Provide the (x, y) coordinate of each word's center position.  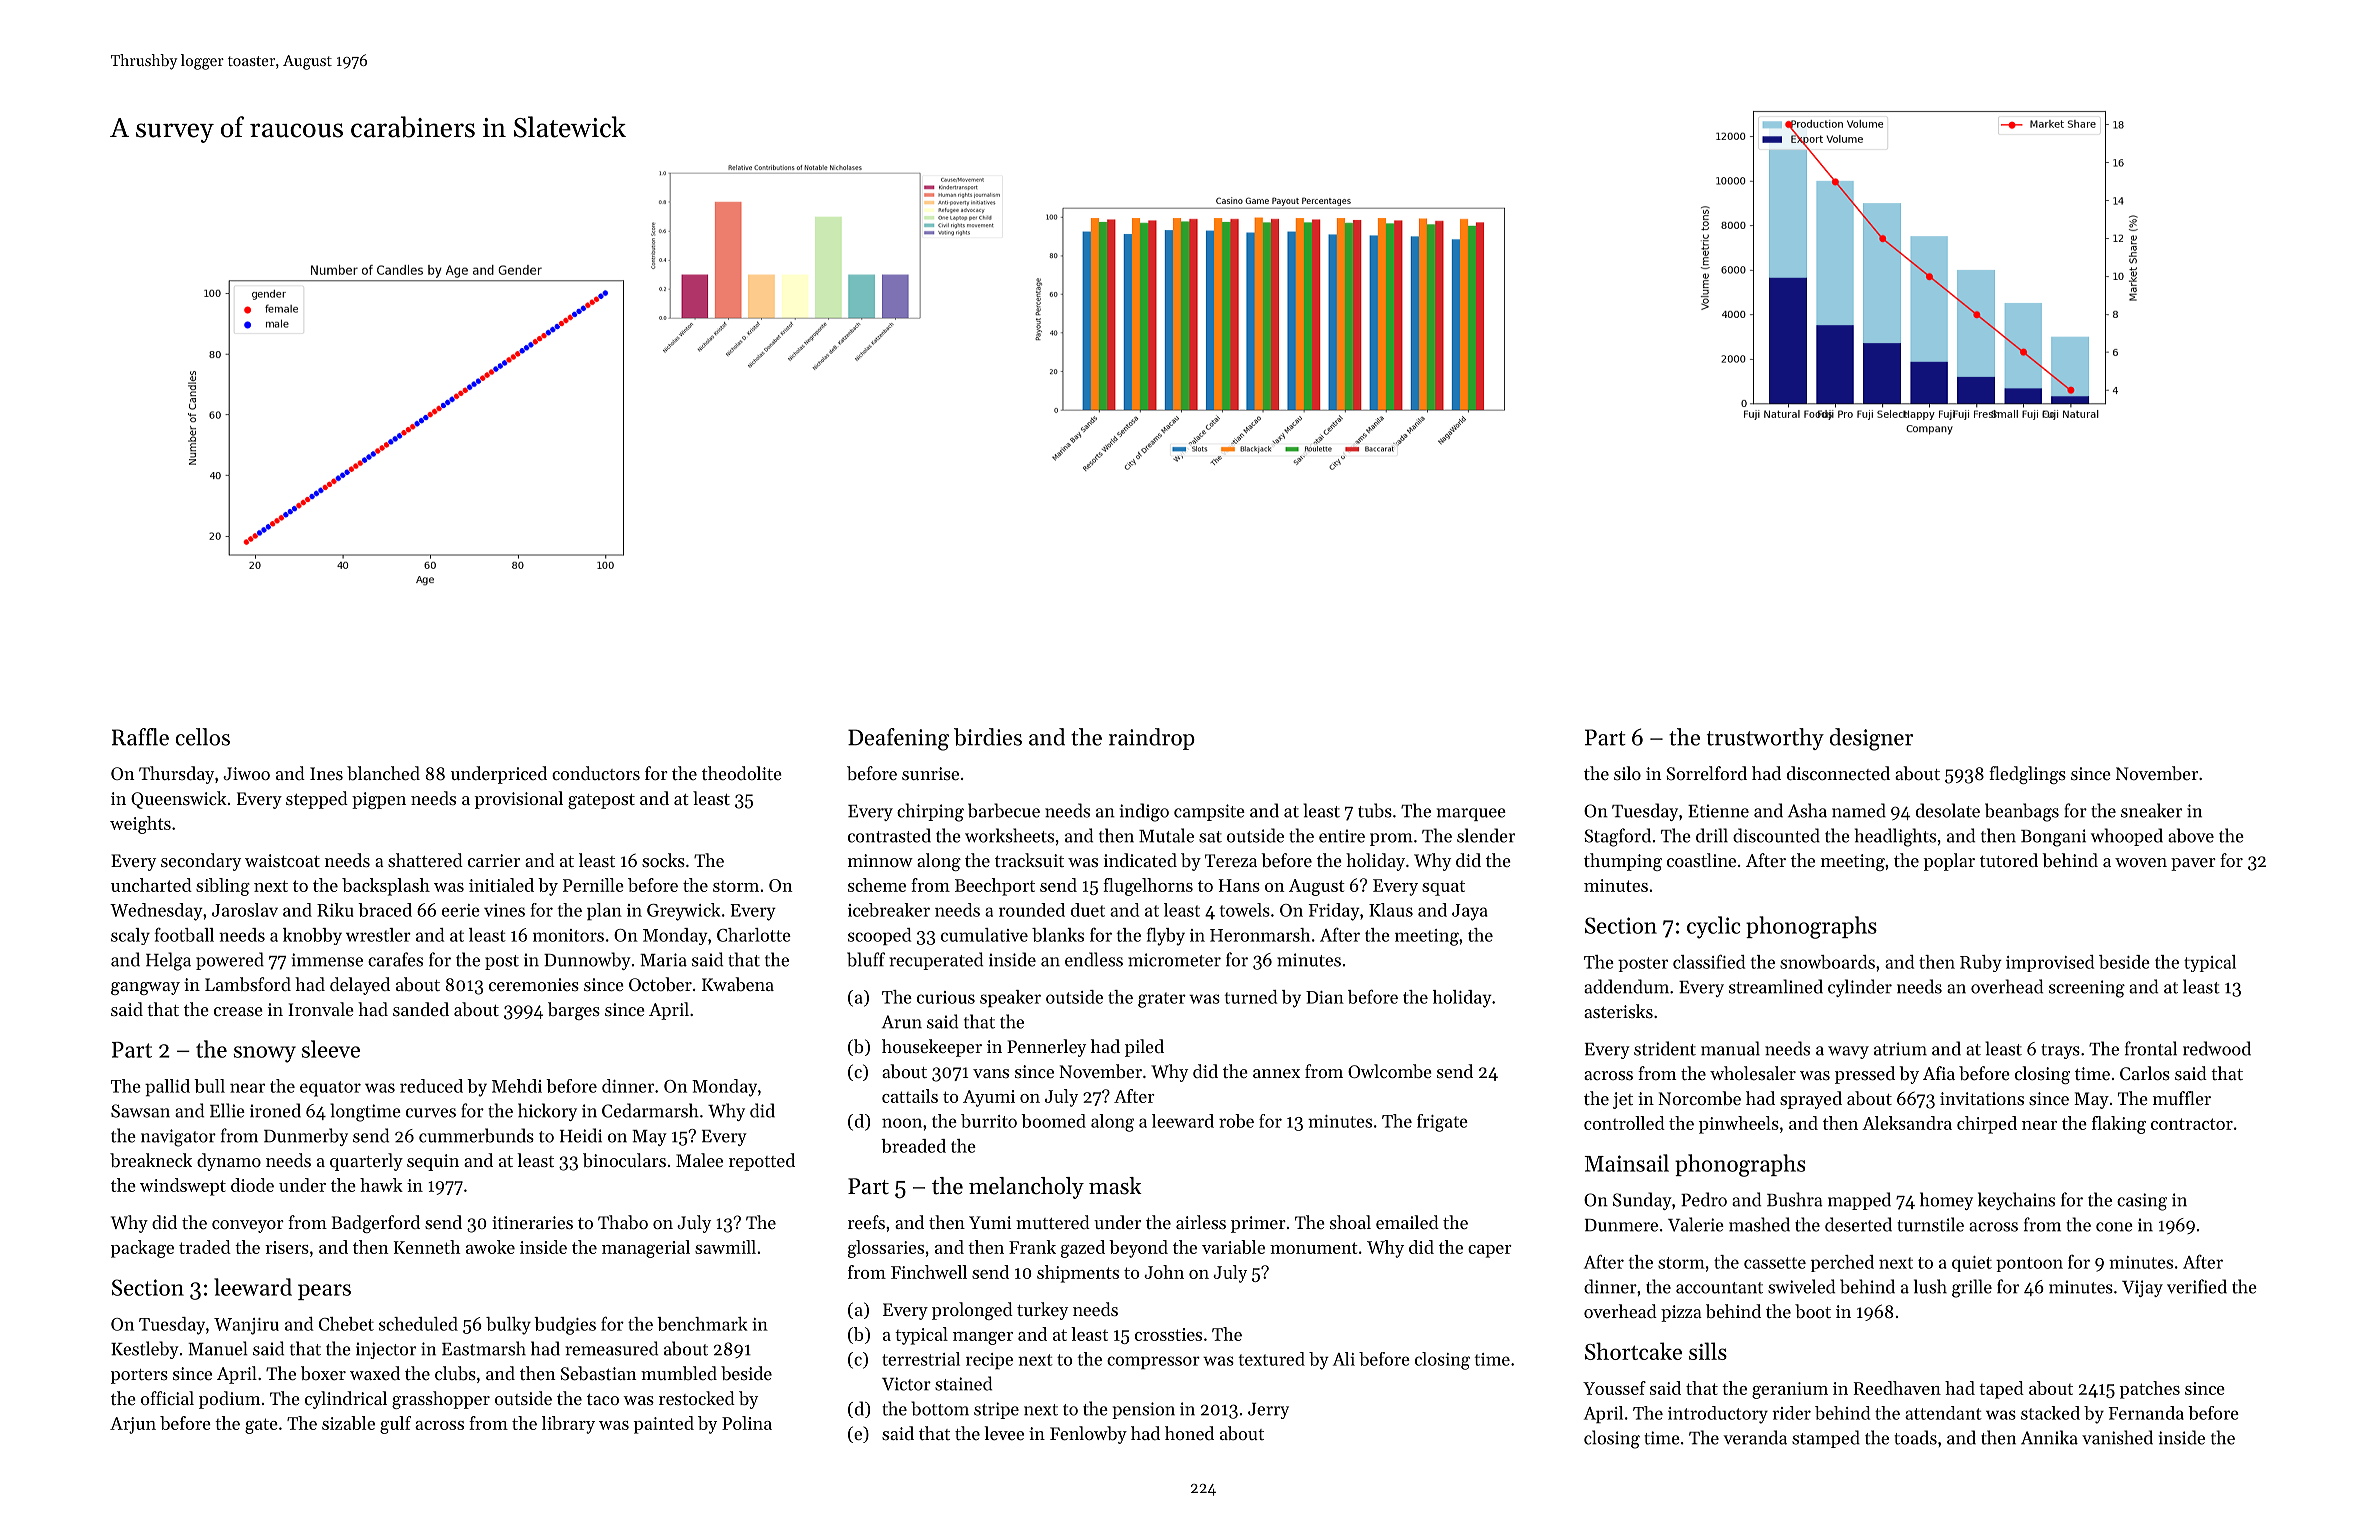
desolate (1948, 810)
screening (2087, 989)
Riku (335, 910)
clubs (455, 1373)
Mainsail (1627, 1163)
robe (1236, 1121)
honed (1189, 1433)
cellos (203, 737)
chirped (1987, 1125)
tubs (1375, 810)
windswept (183, 1187)
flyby (1166, 936)
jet (1623, 1100)
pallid (167, 1087)
